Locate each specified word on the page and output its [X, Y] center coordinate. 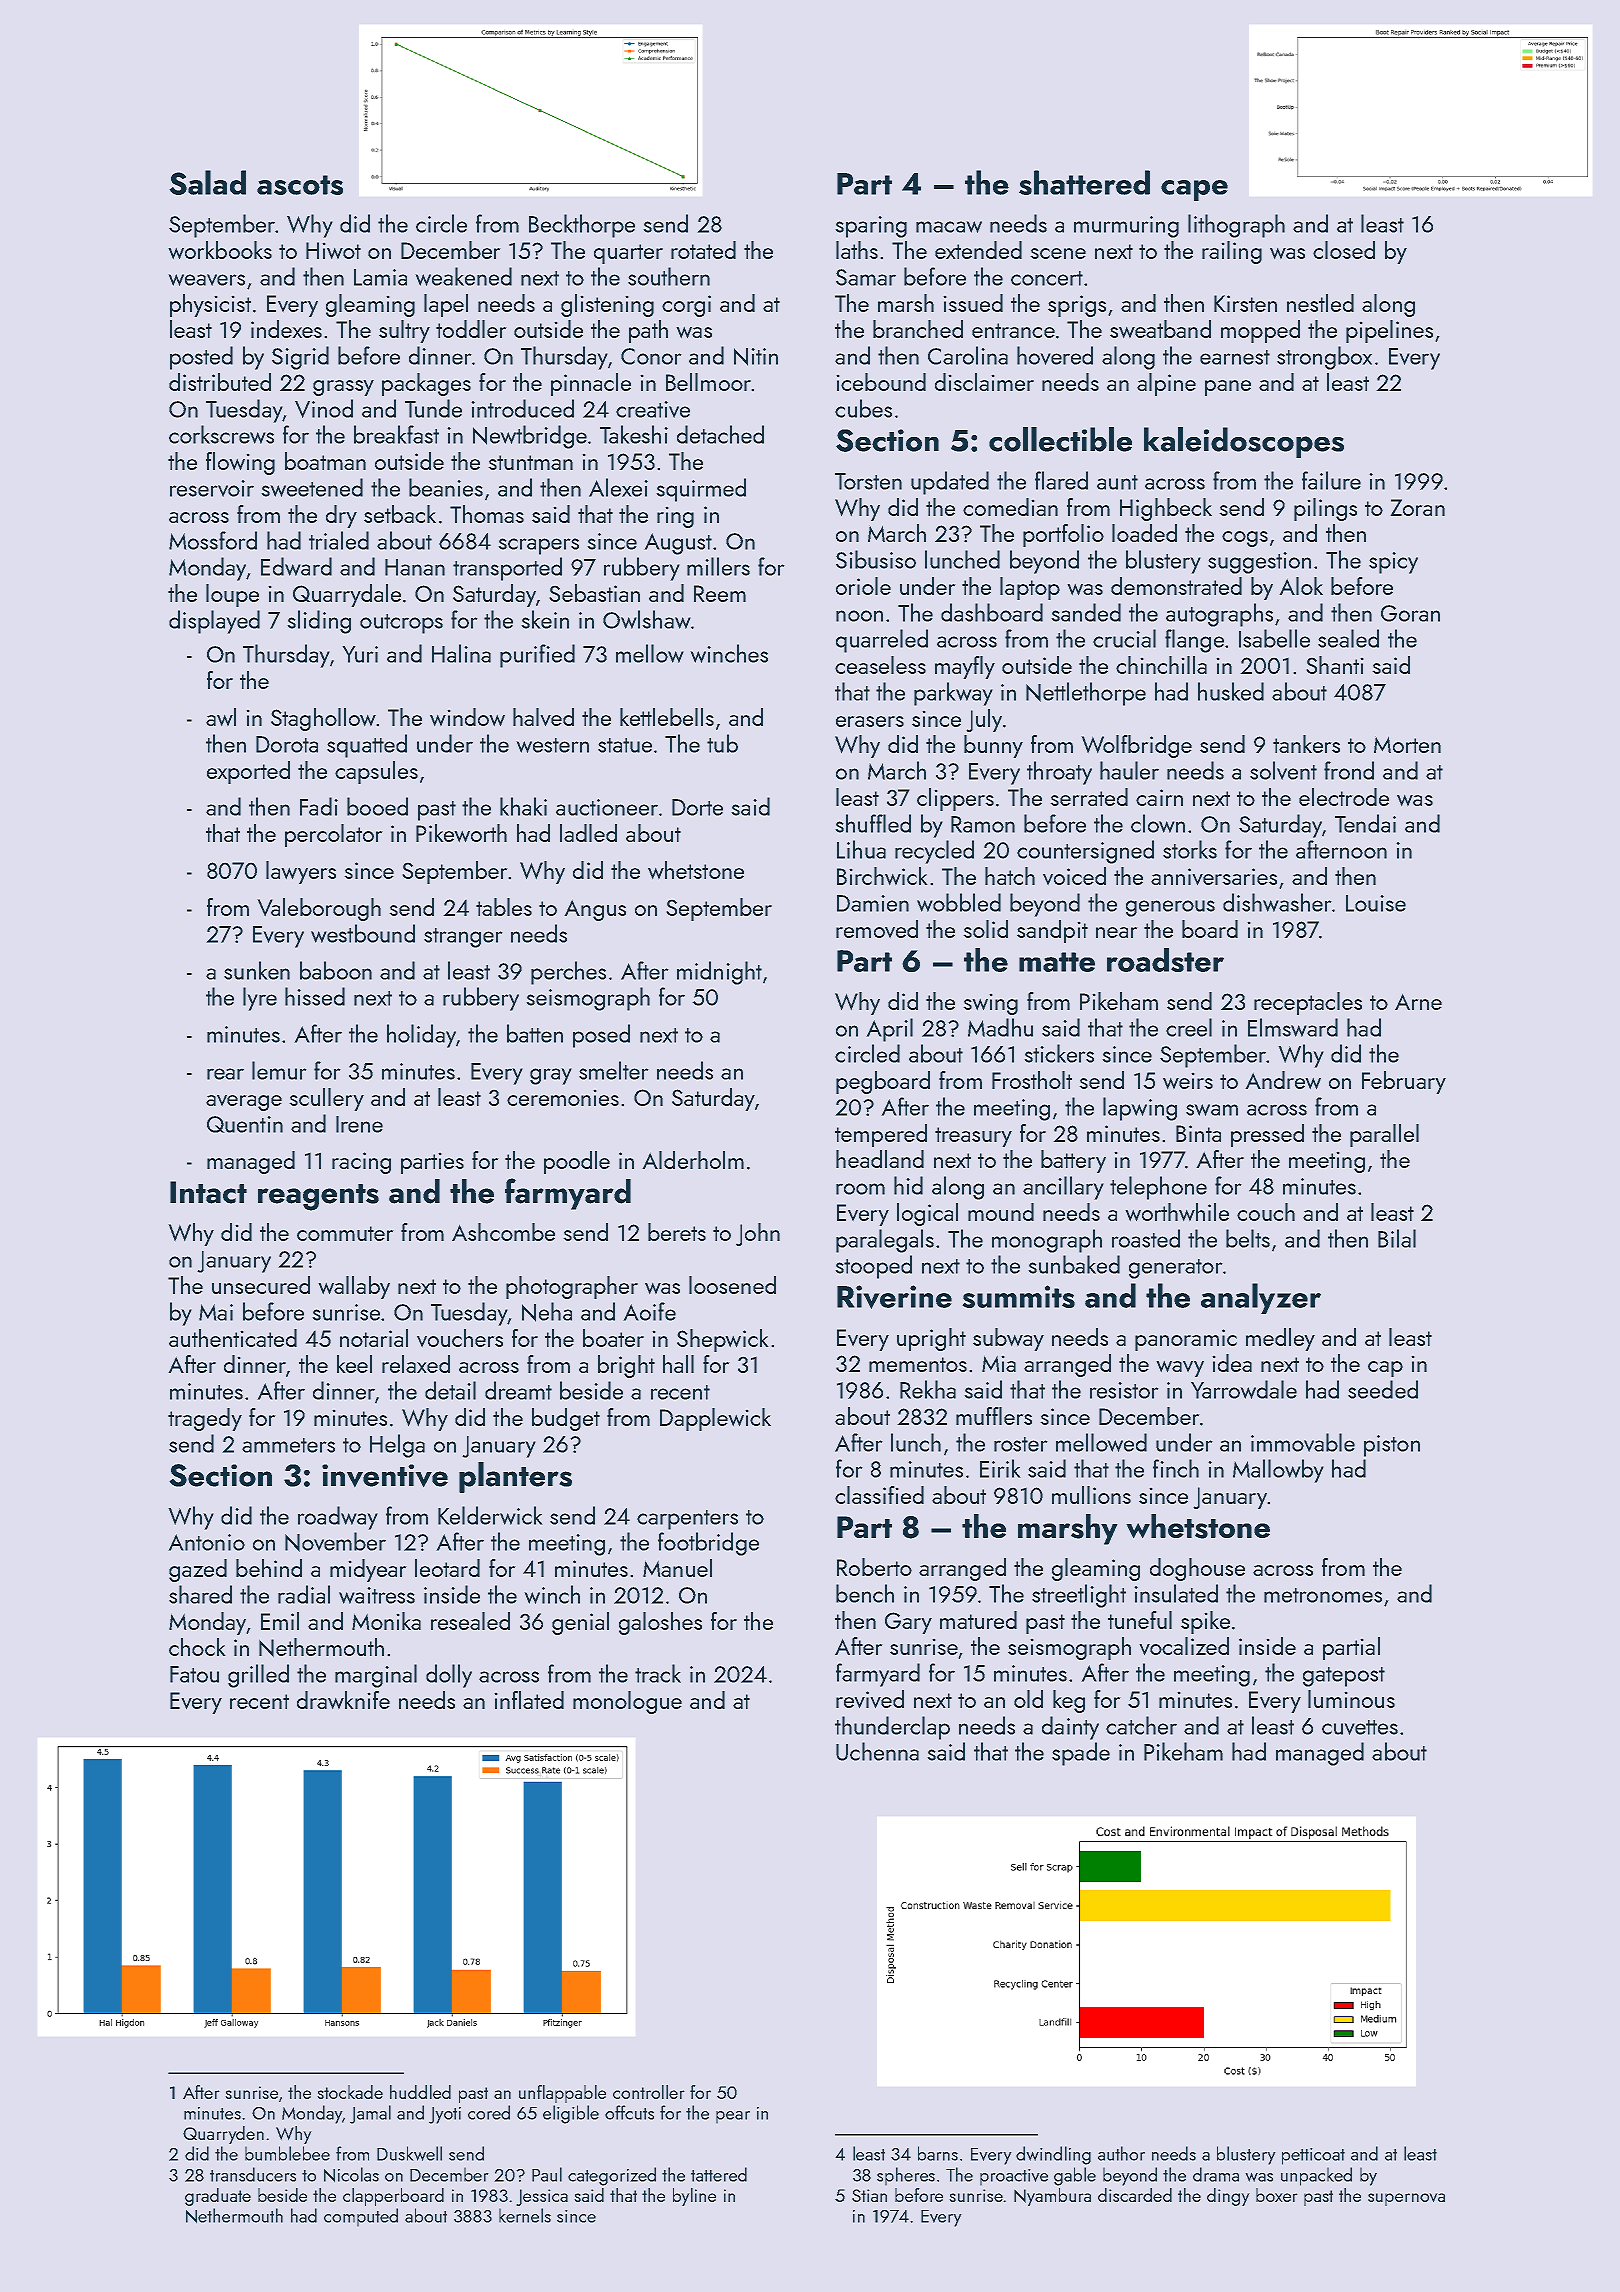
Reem [720, 593]
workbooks [220, 250]
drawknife [343, 1700]
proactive [1014, 2177]
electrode [1344, 797]
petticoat [1313, 2156]
